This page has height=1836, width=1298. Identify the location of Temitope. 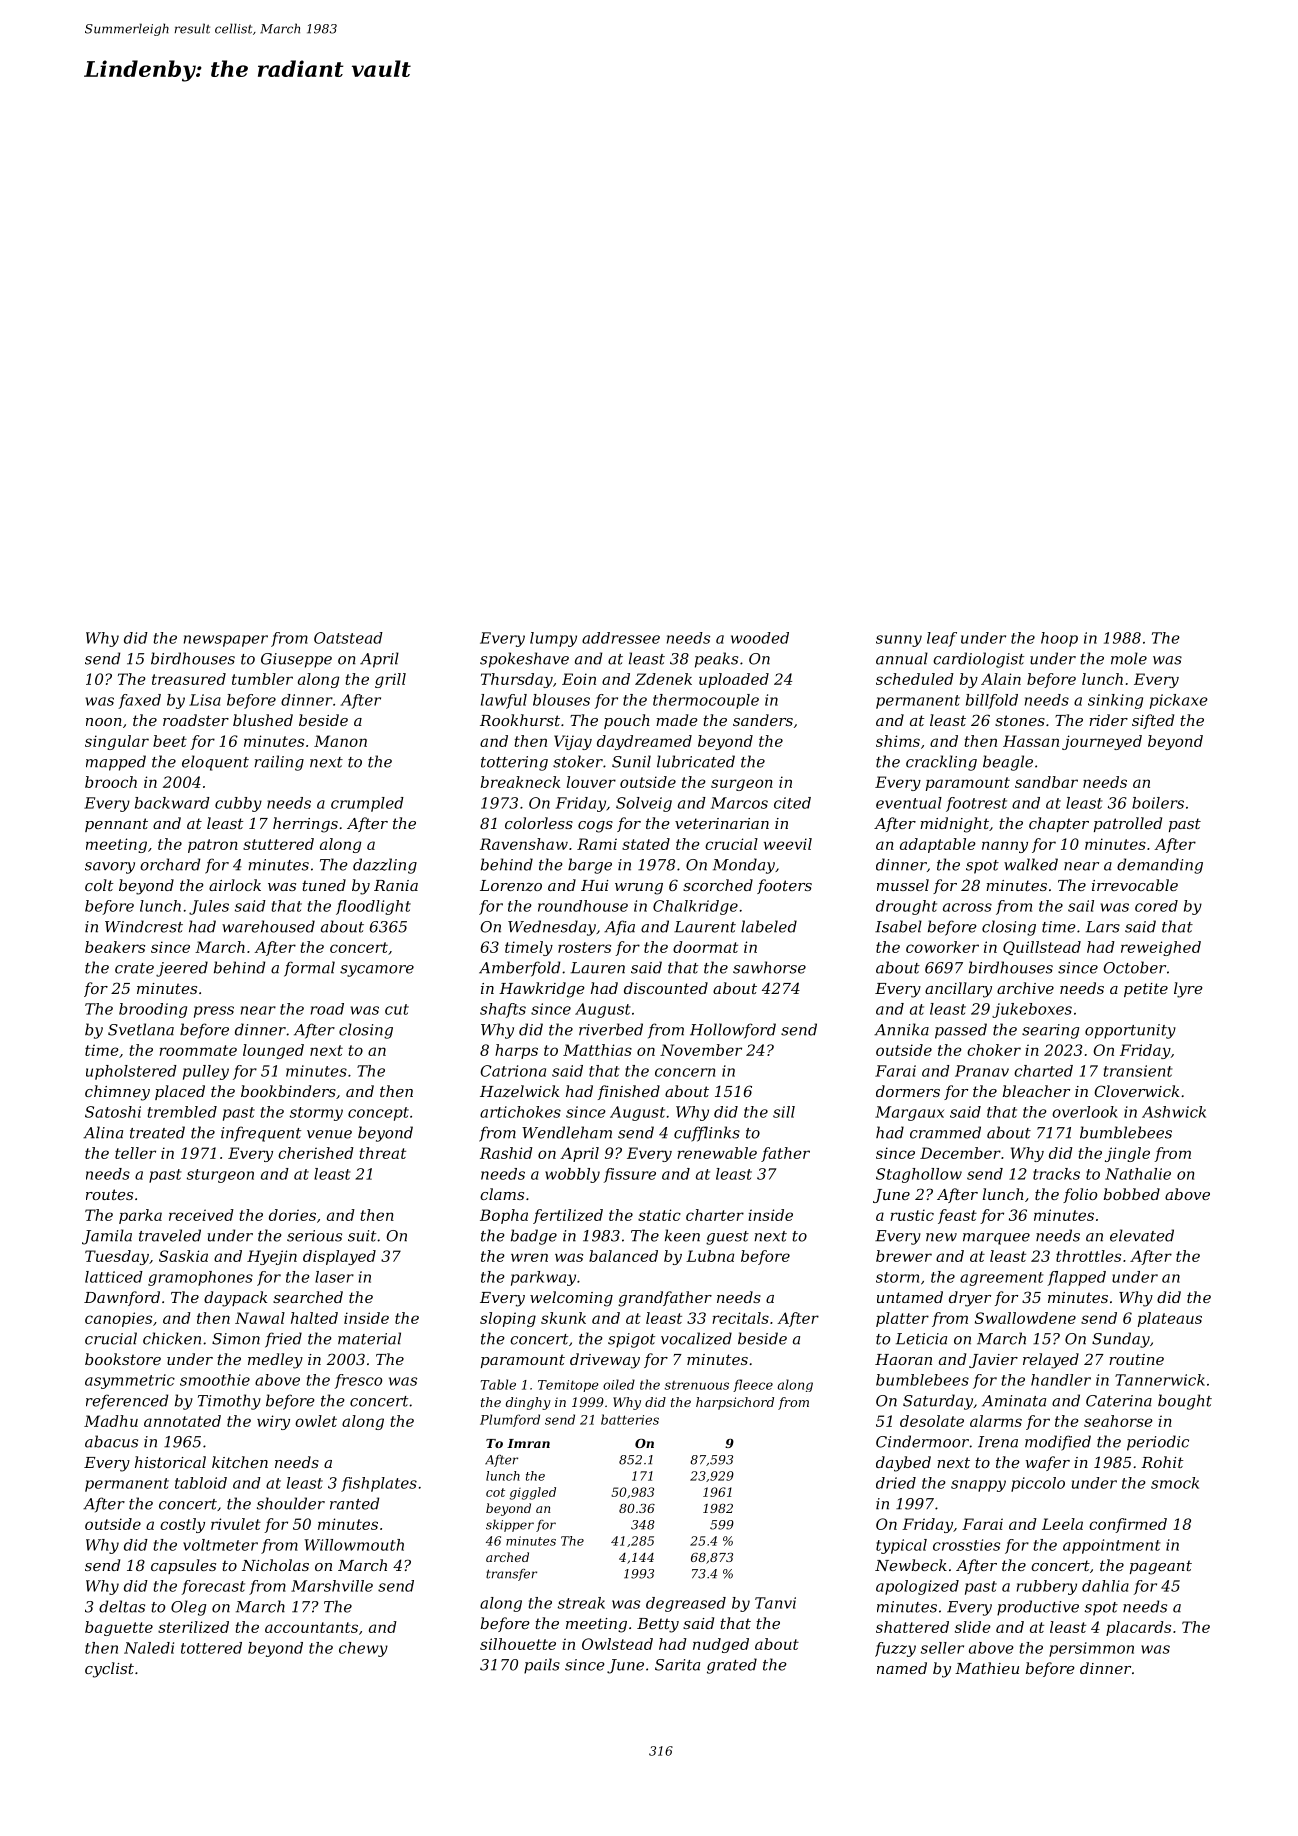
(568, 1386).
